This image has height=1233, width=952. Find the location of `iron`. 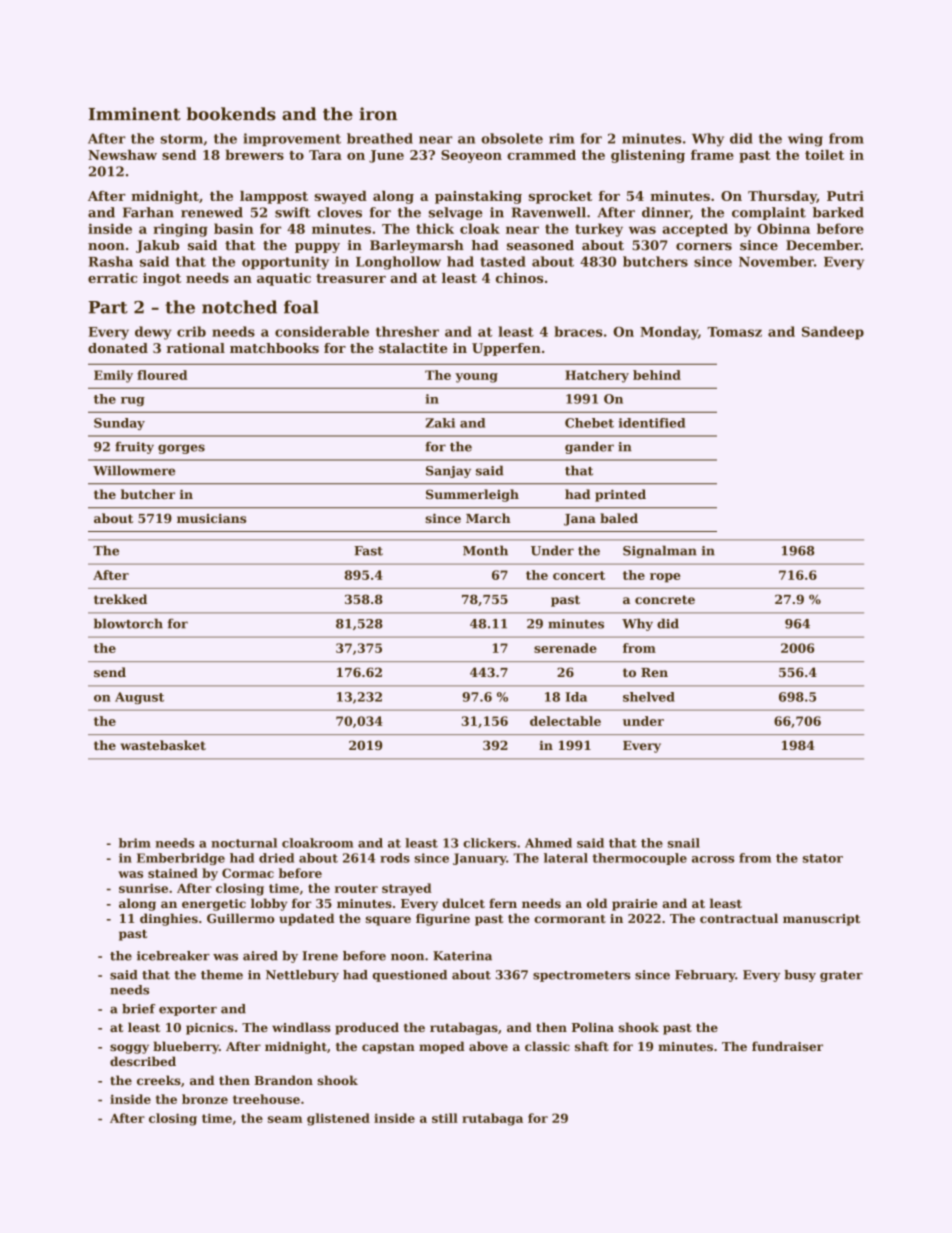

iron is located at coordinates (378, 114).
